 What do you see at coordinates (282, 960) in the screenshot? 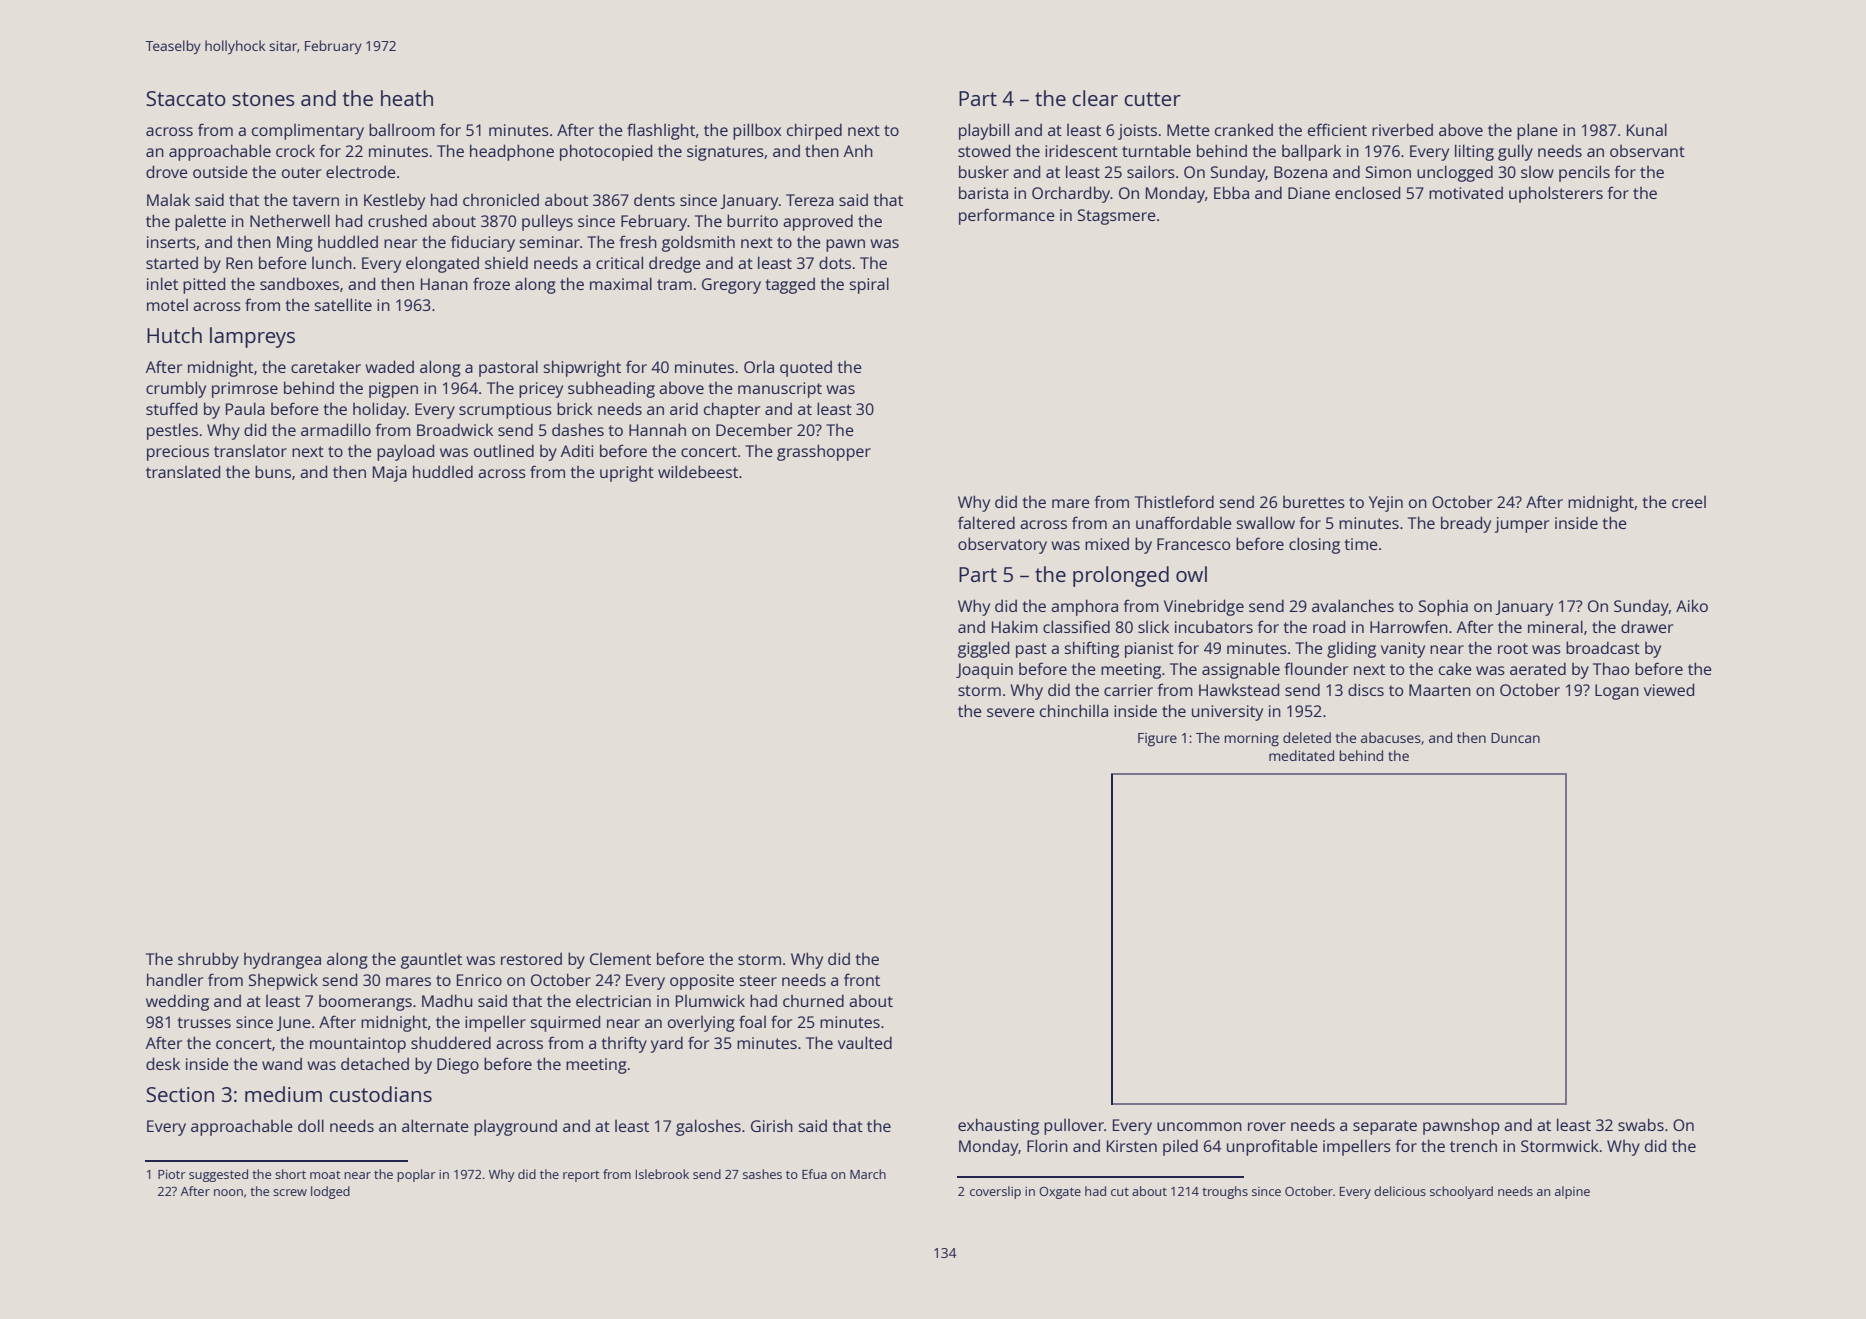
I see `hydrangea` at bounding box center [282, 960].
